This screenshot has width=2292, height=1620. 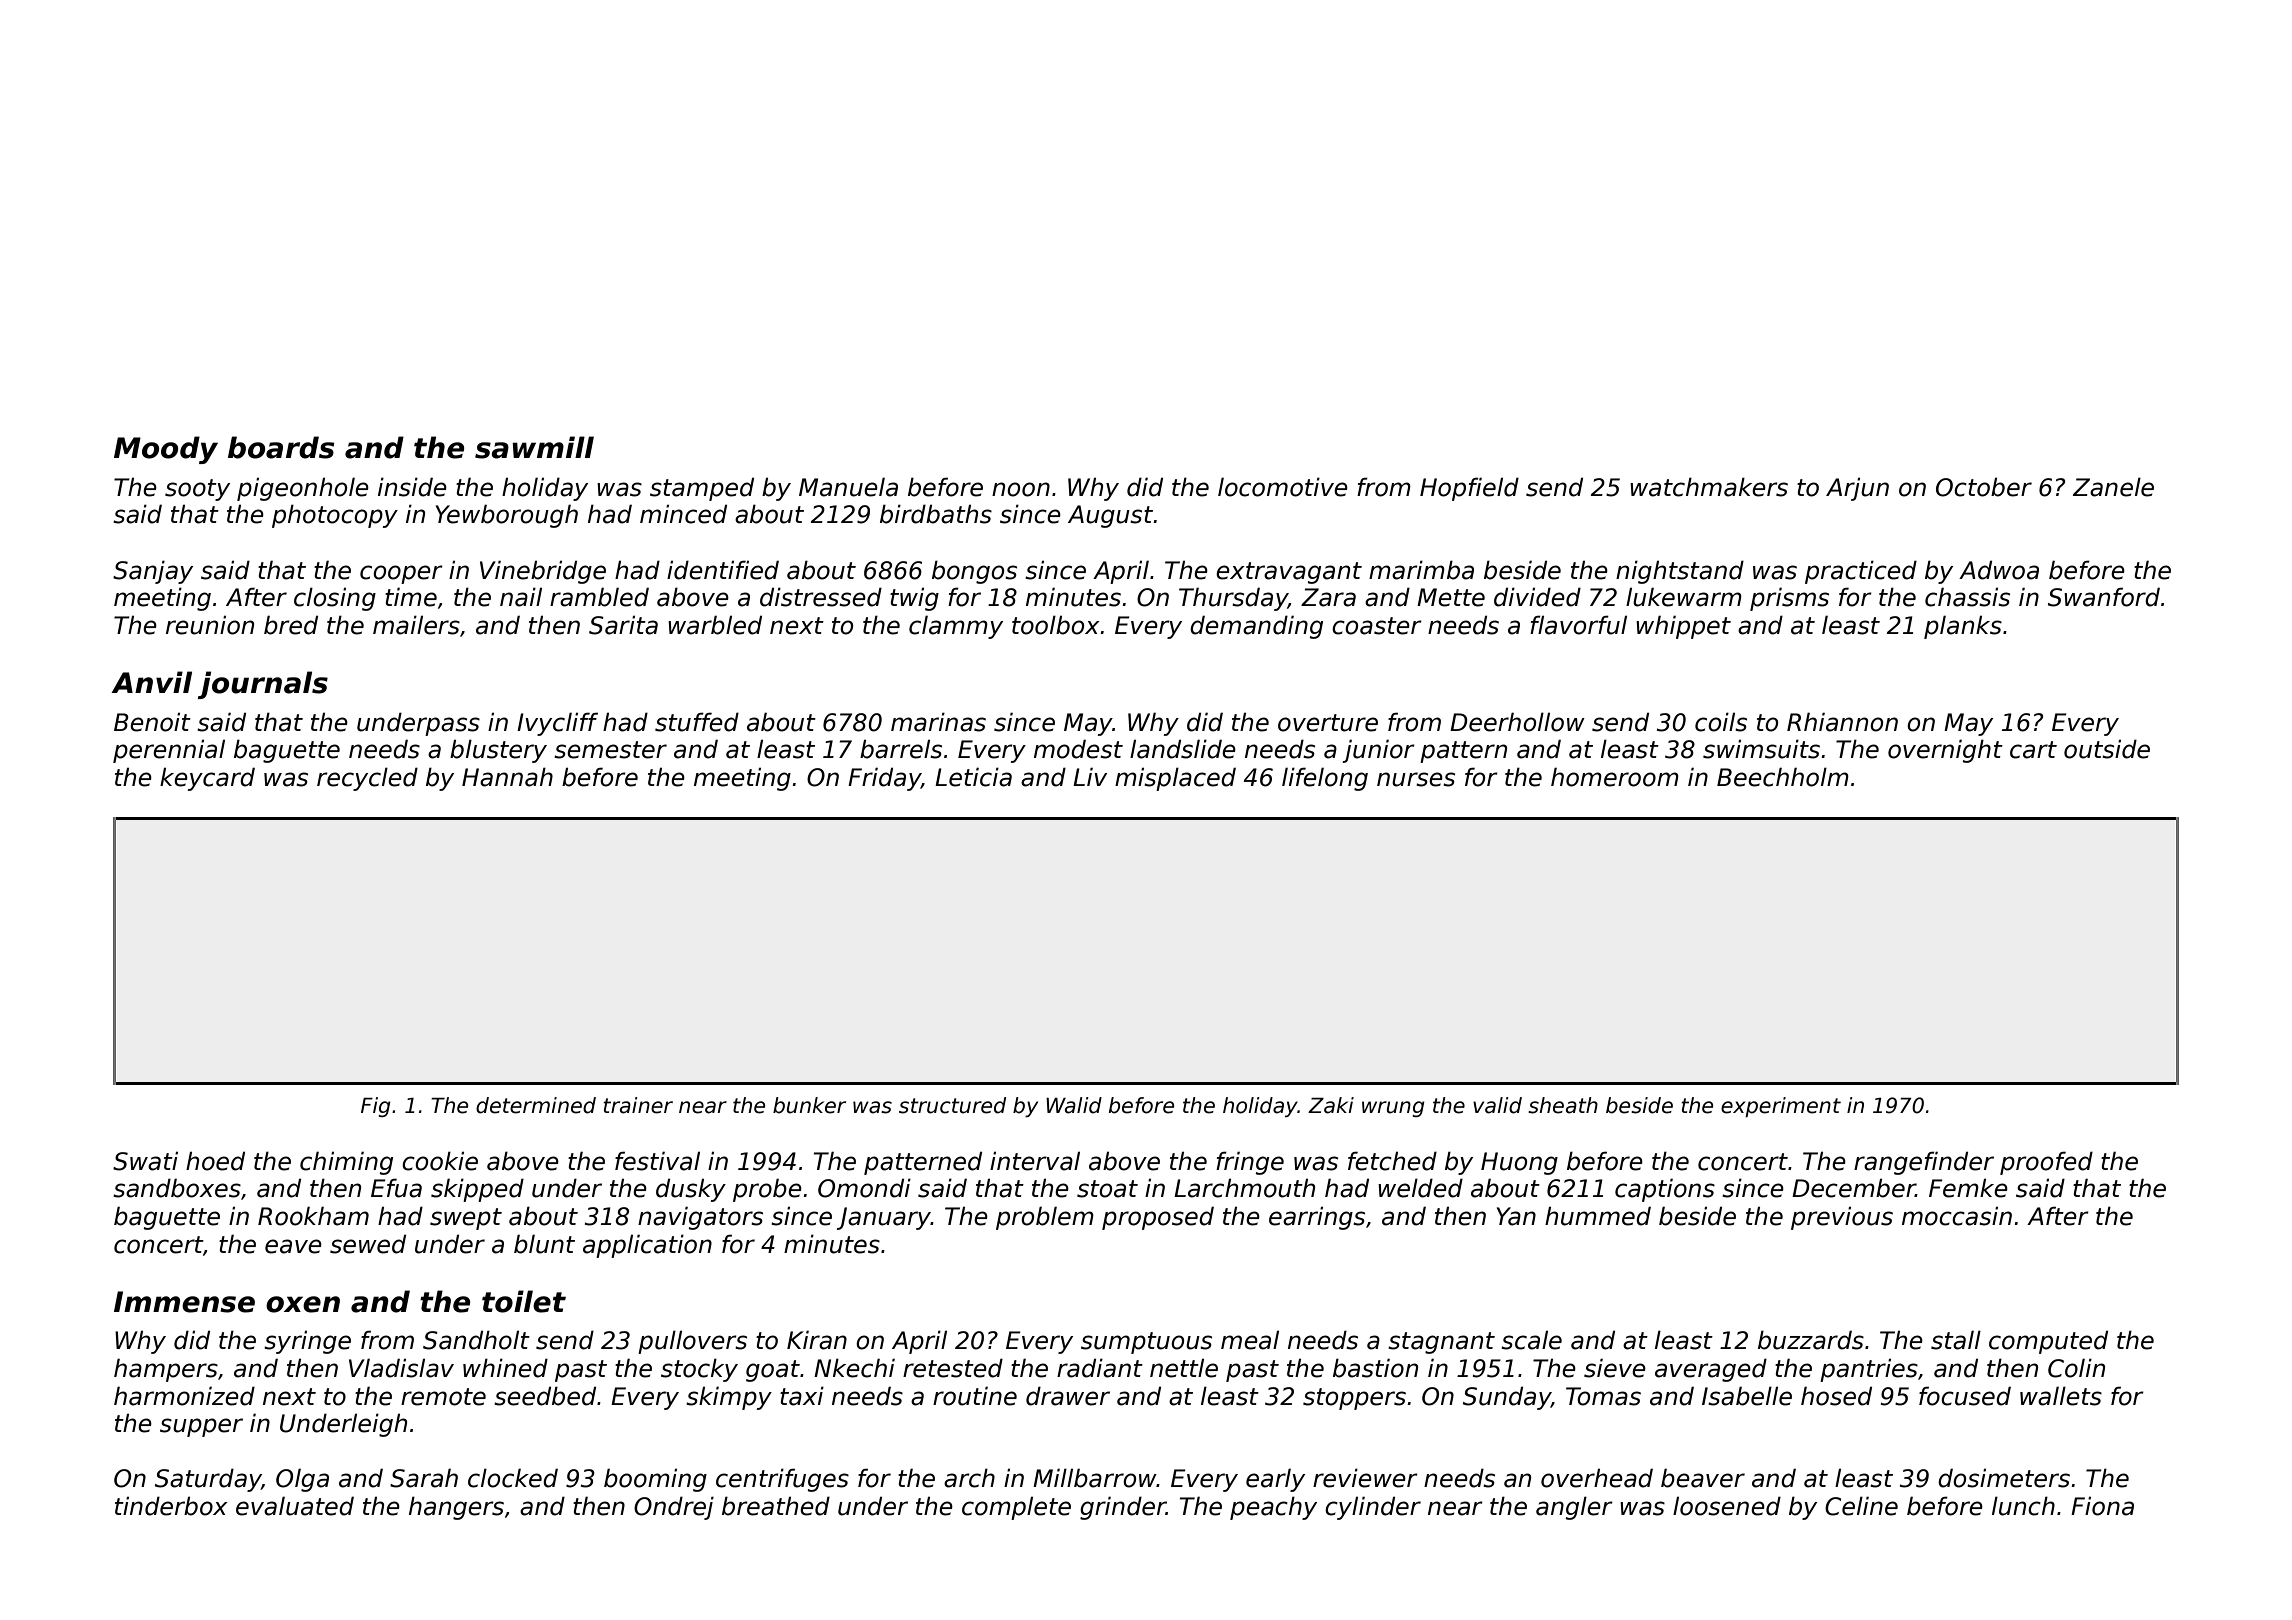 I want to click on homeroom, so click(x=1615, y=777).
